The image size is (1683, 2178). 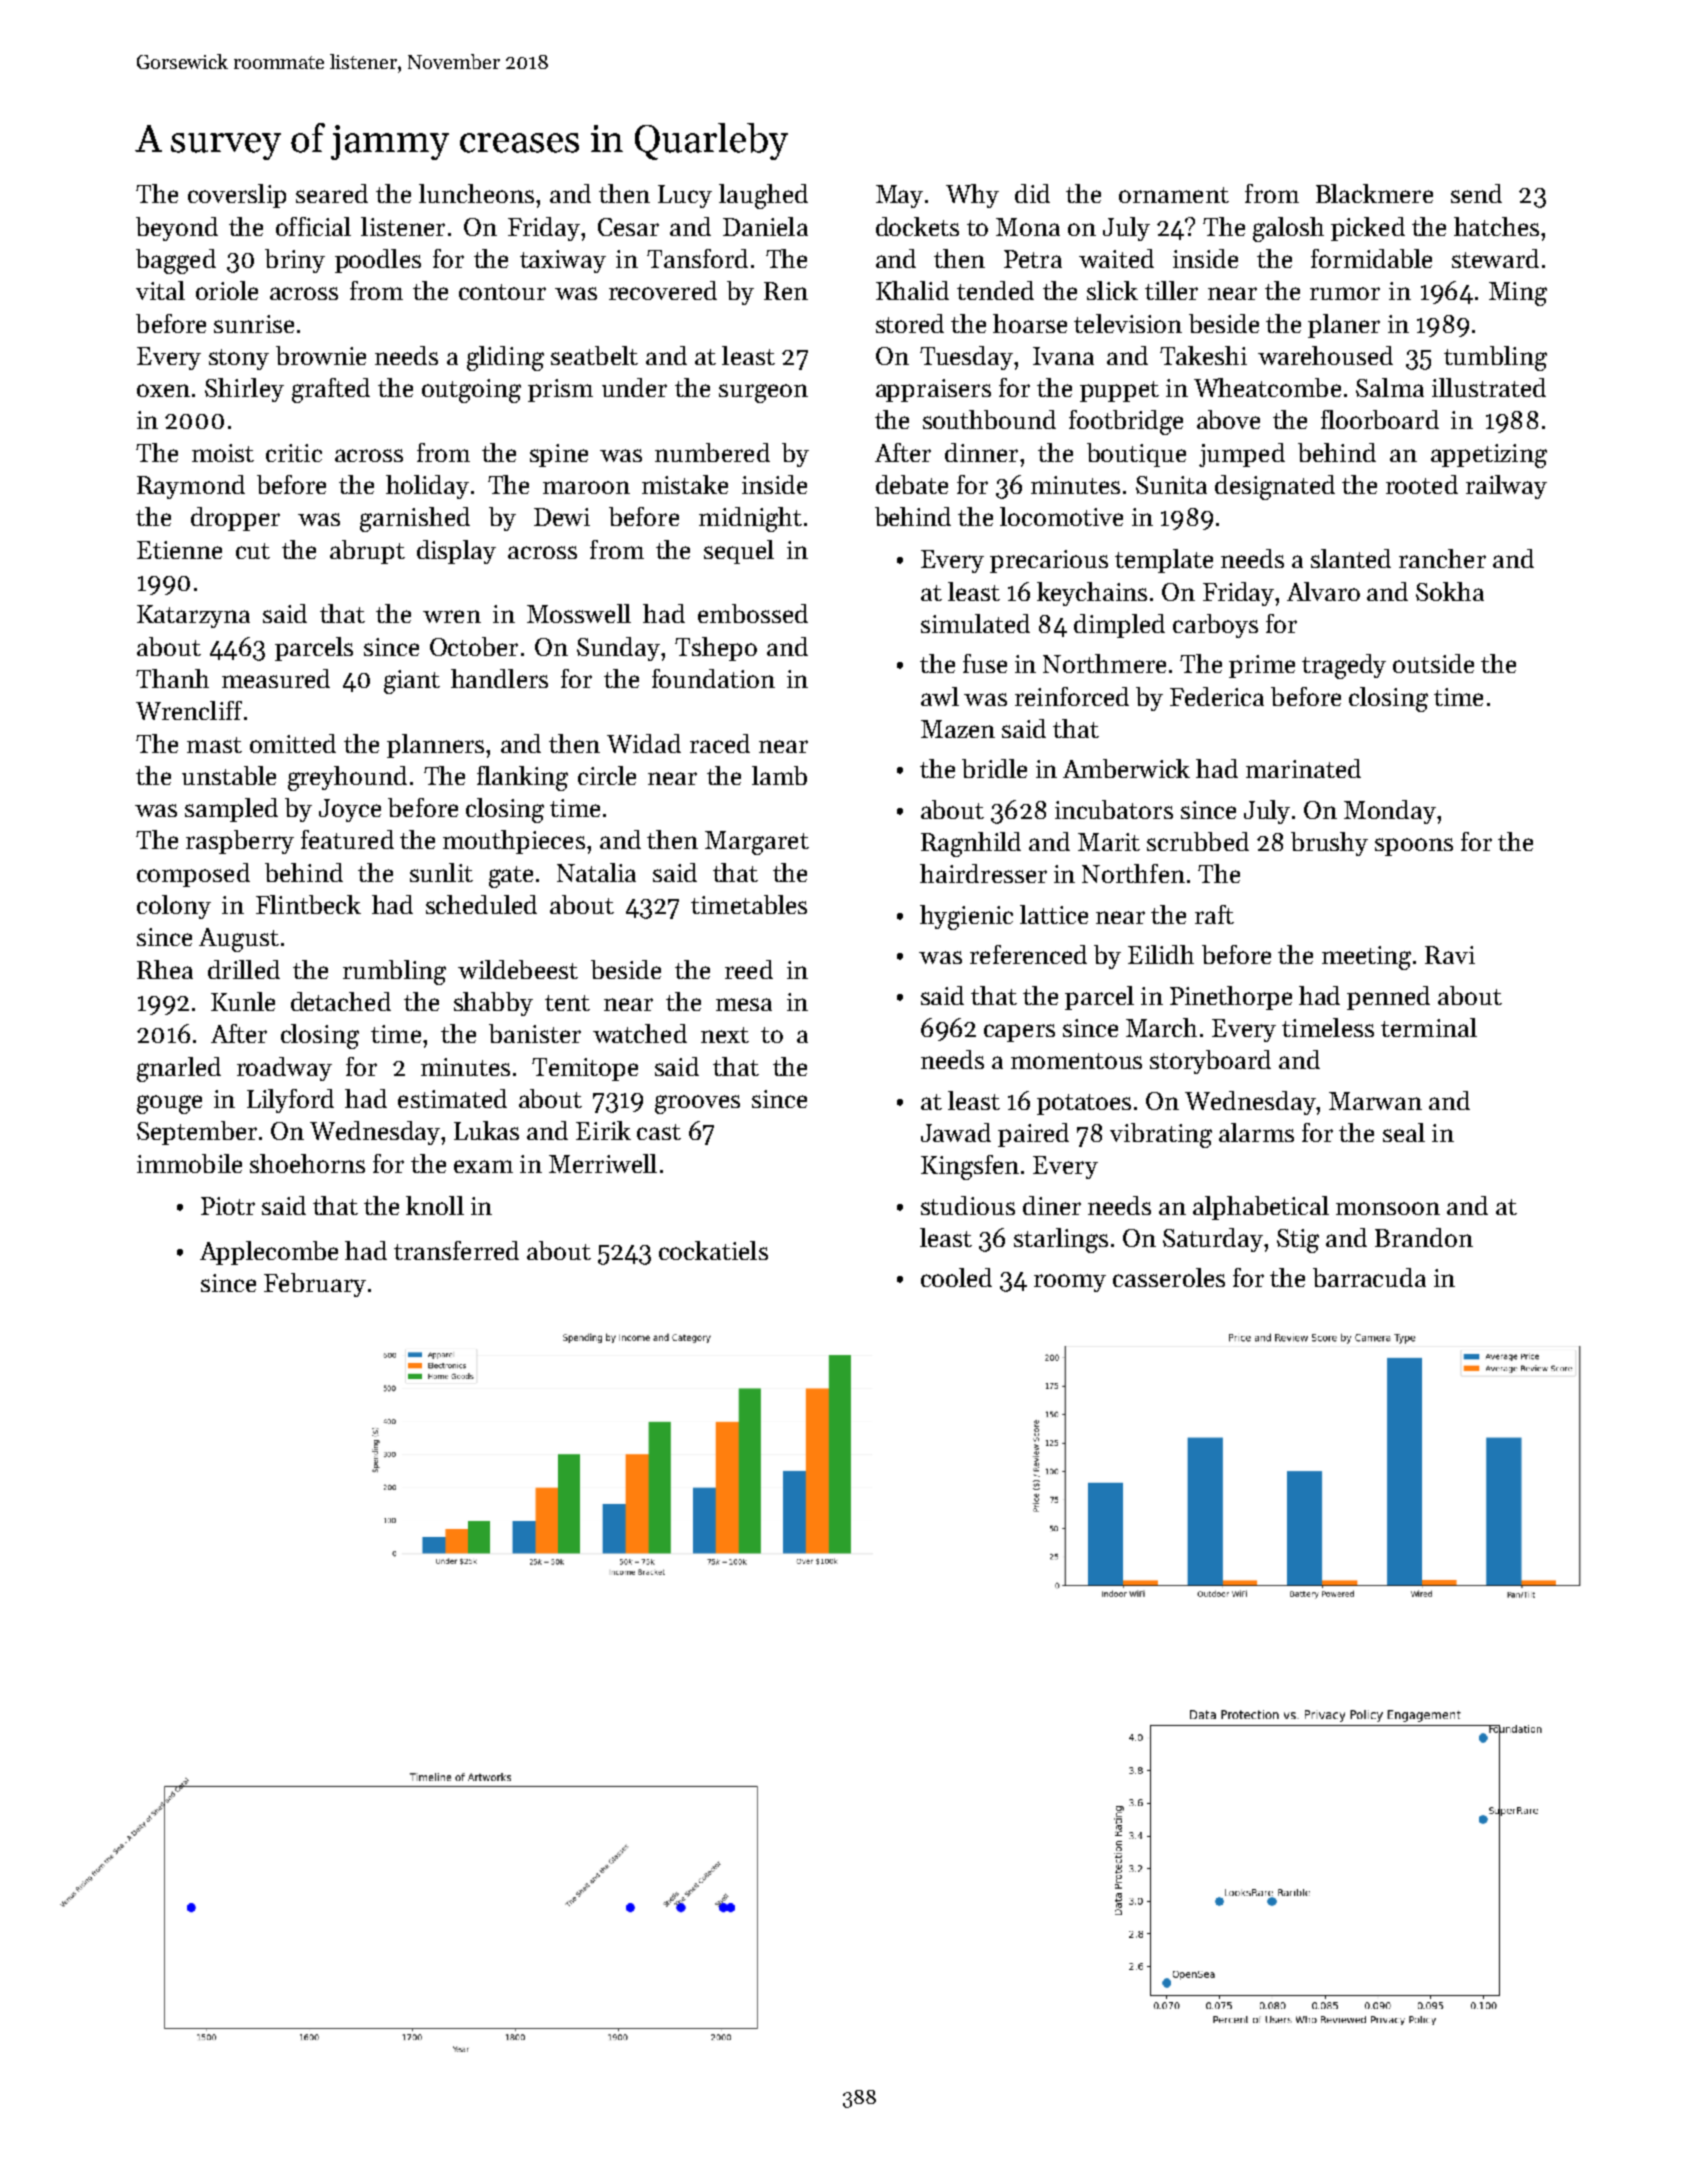 I want to click on bridle, so click(x=994, y=768).
